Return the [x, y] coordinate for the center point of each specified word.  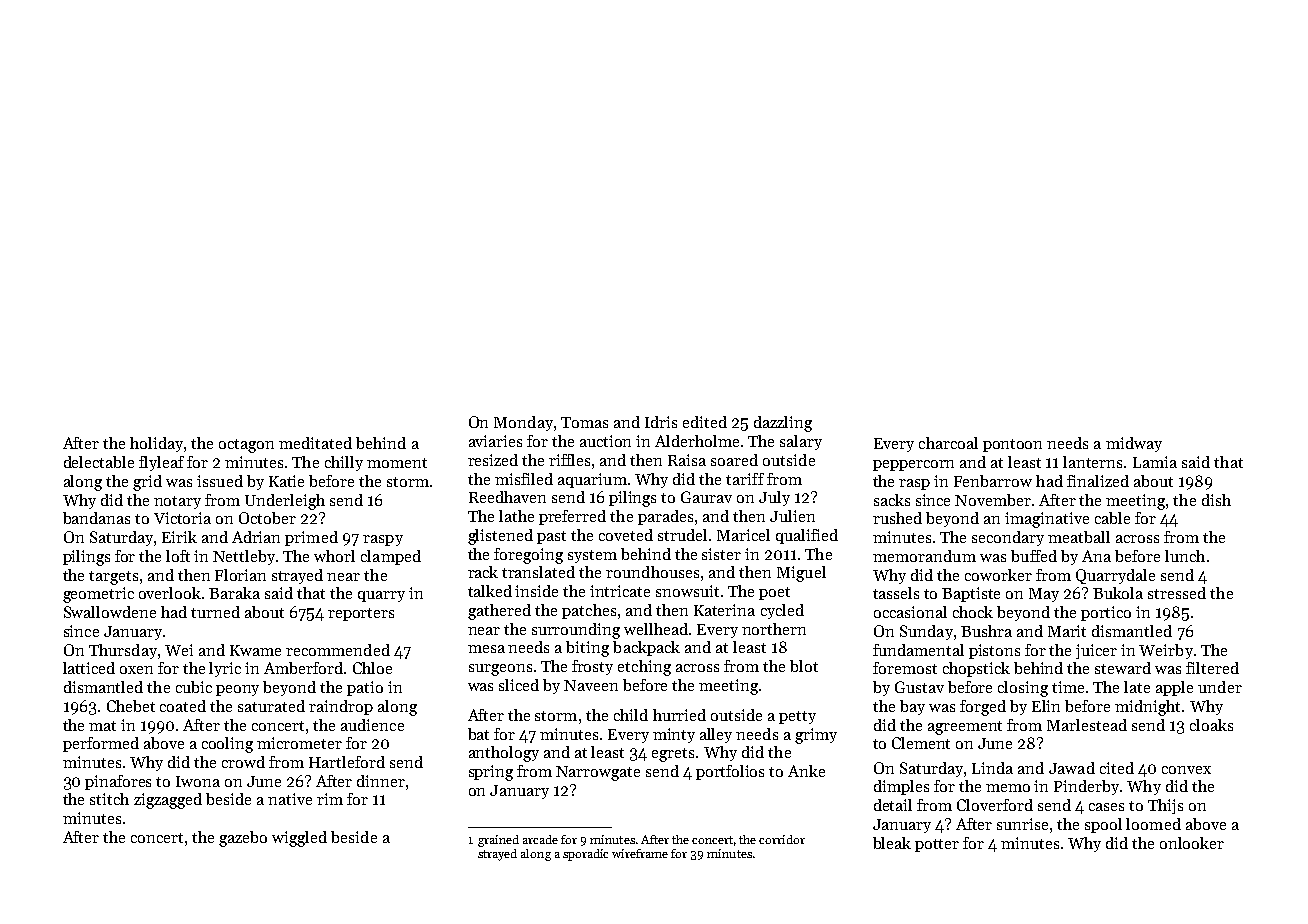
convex [1186, 770]
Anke [806, 771]
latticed [89, 668]
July [774, 498]
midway [1134, 444]
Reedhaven [507, 497]
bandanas [96, 518]
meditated [315, 443]
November [993, 500]
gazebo [243, 839]
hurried [679, 715]
